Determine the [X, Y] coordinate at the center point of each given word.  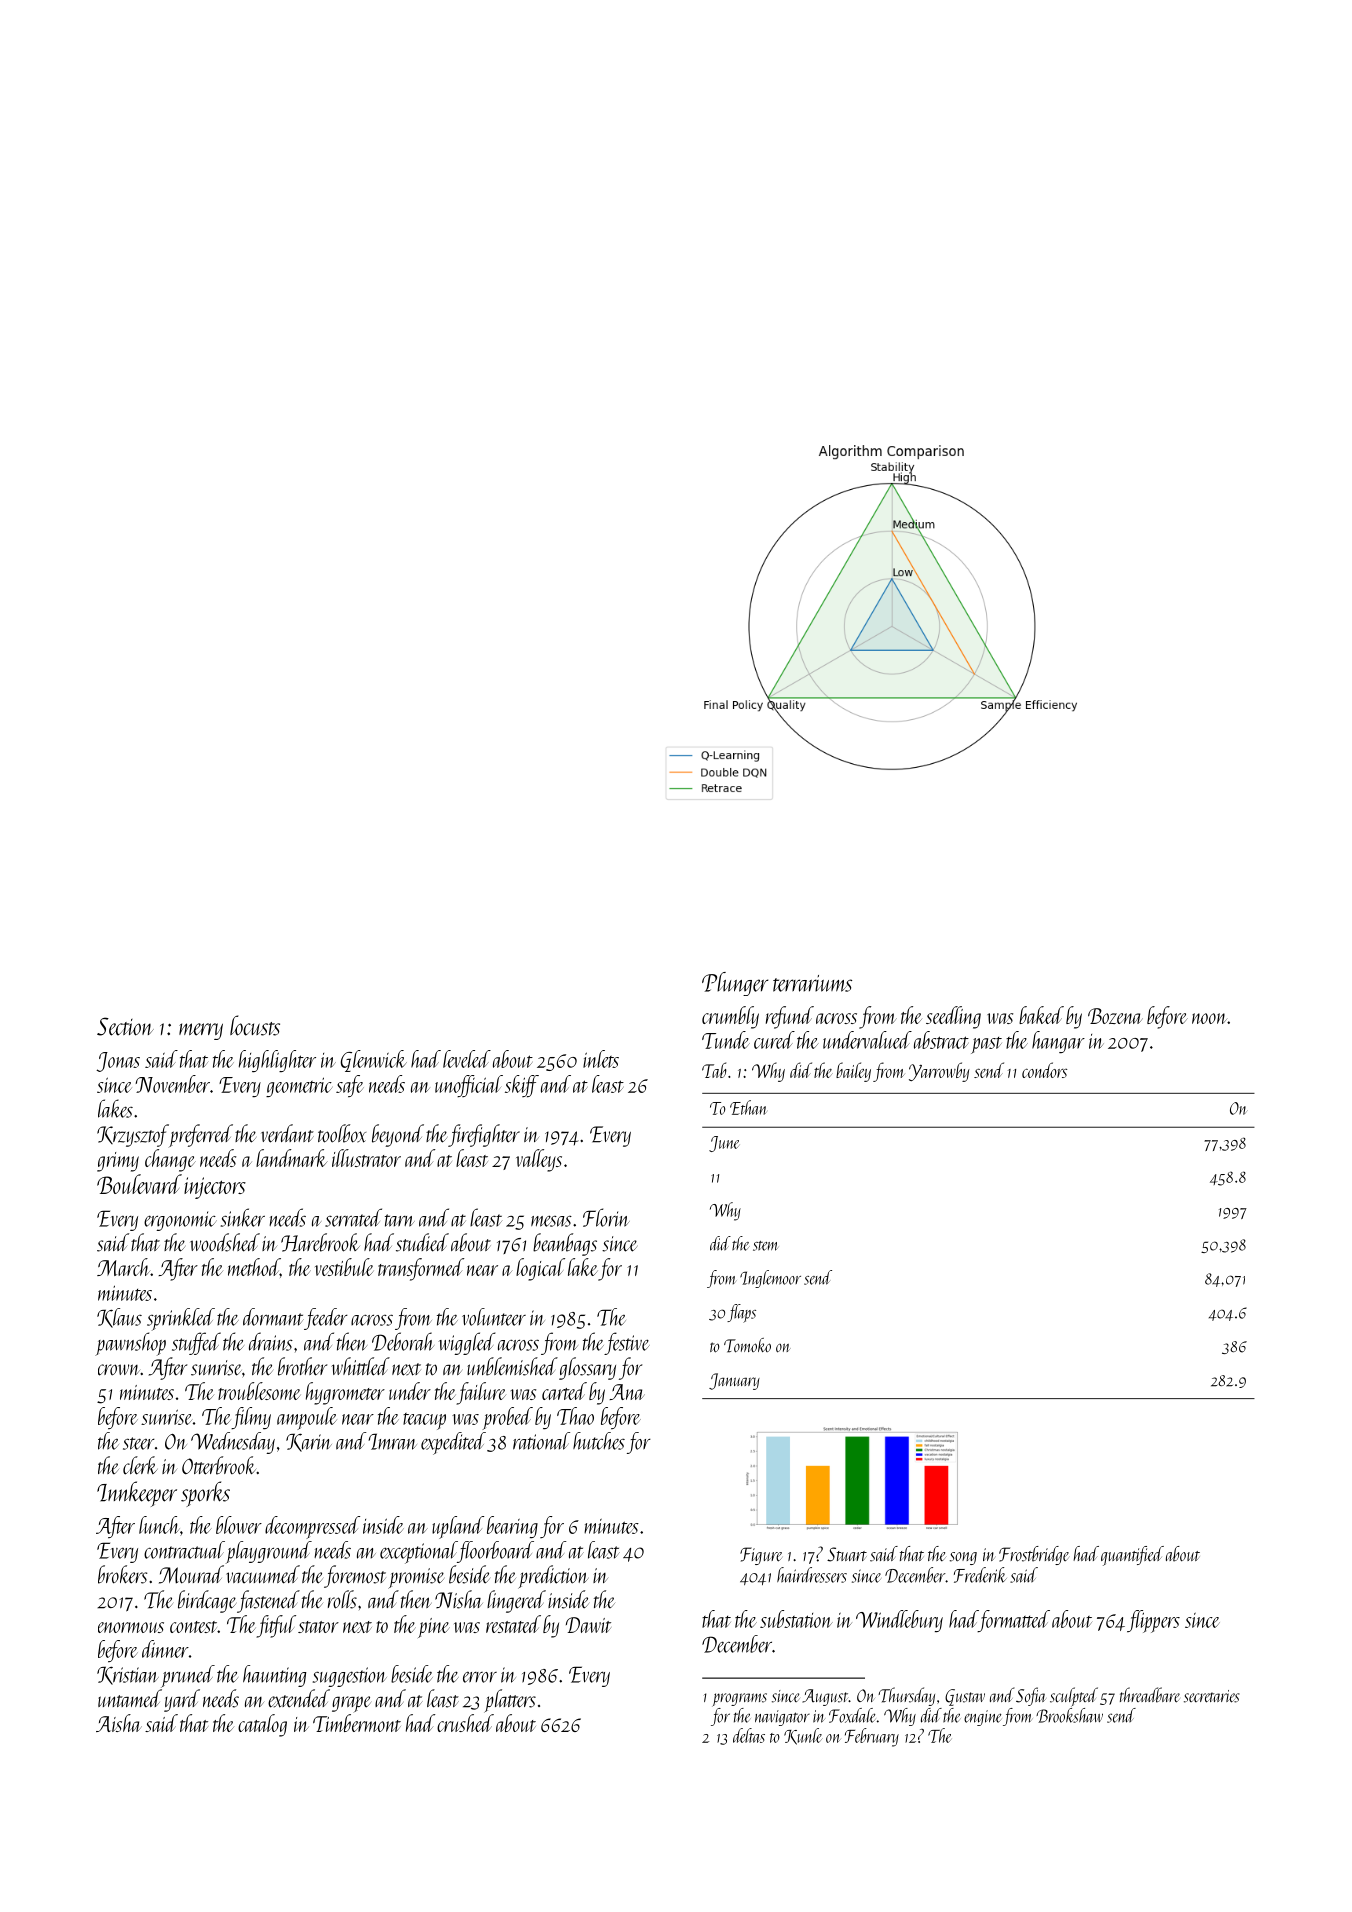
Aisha [119, 1723]
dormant [273, 1317]
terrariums [812, 983]
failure [481, 1393]
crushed [465, 1723]
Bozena [1115, 1016]
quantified [1132, 1556]
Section [125, 1026]
